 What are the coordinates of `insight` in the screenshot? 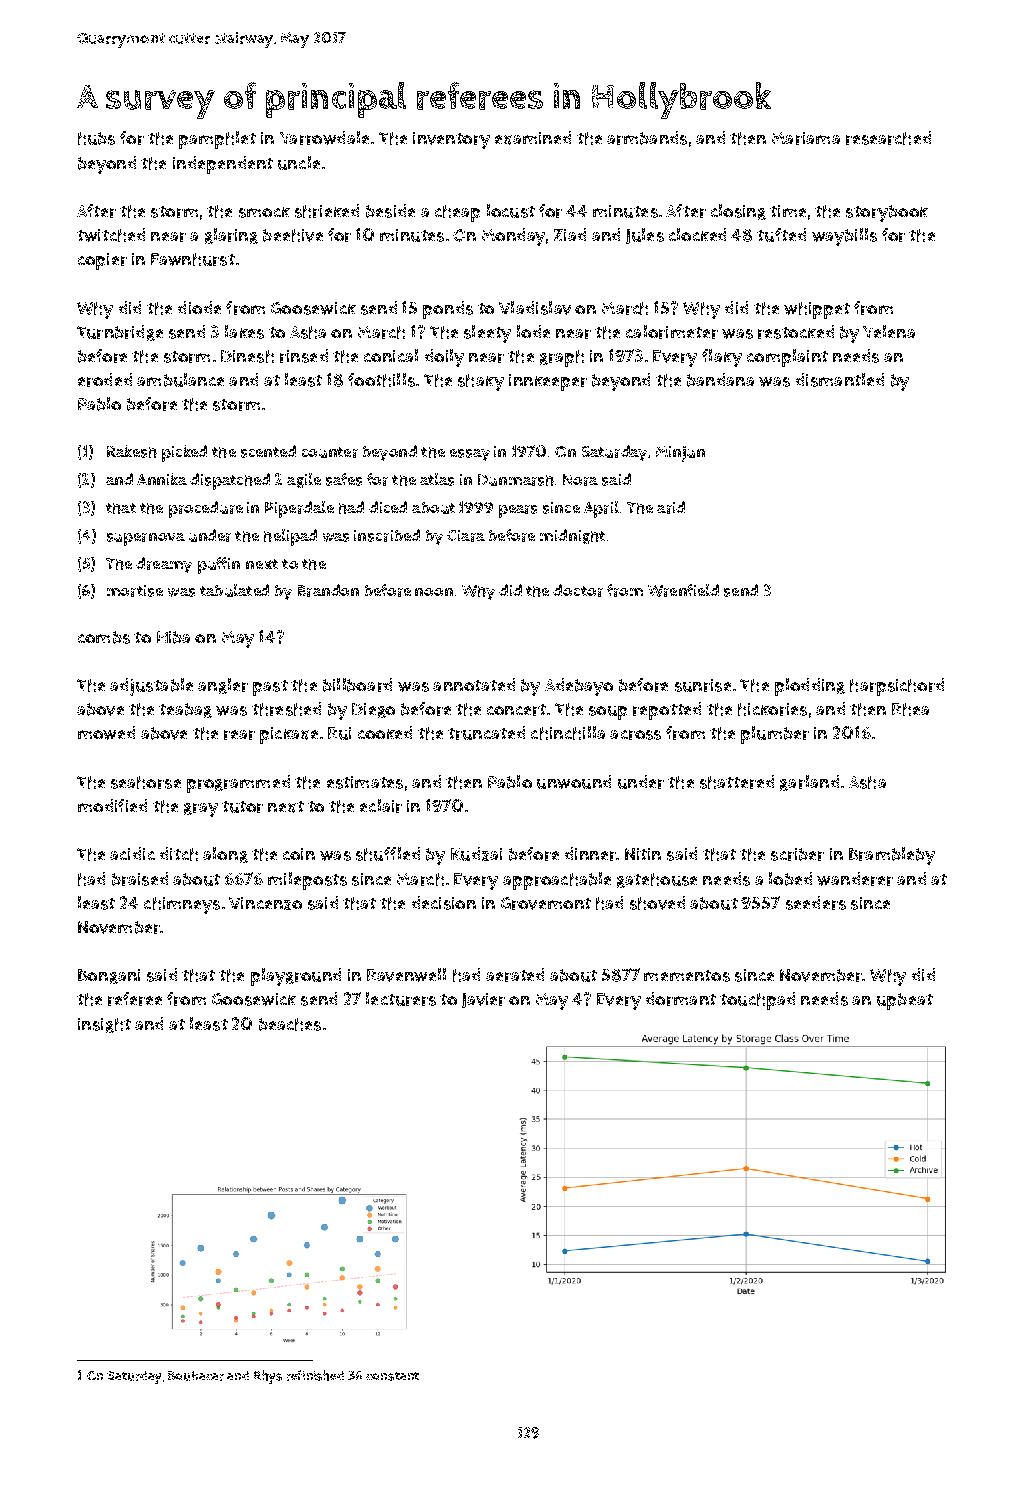 It's located at (104, 1025).
